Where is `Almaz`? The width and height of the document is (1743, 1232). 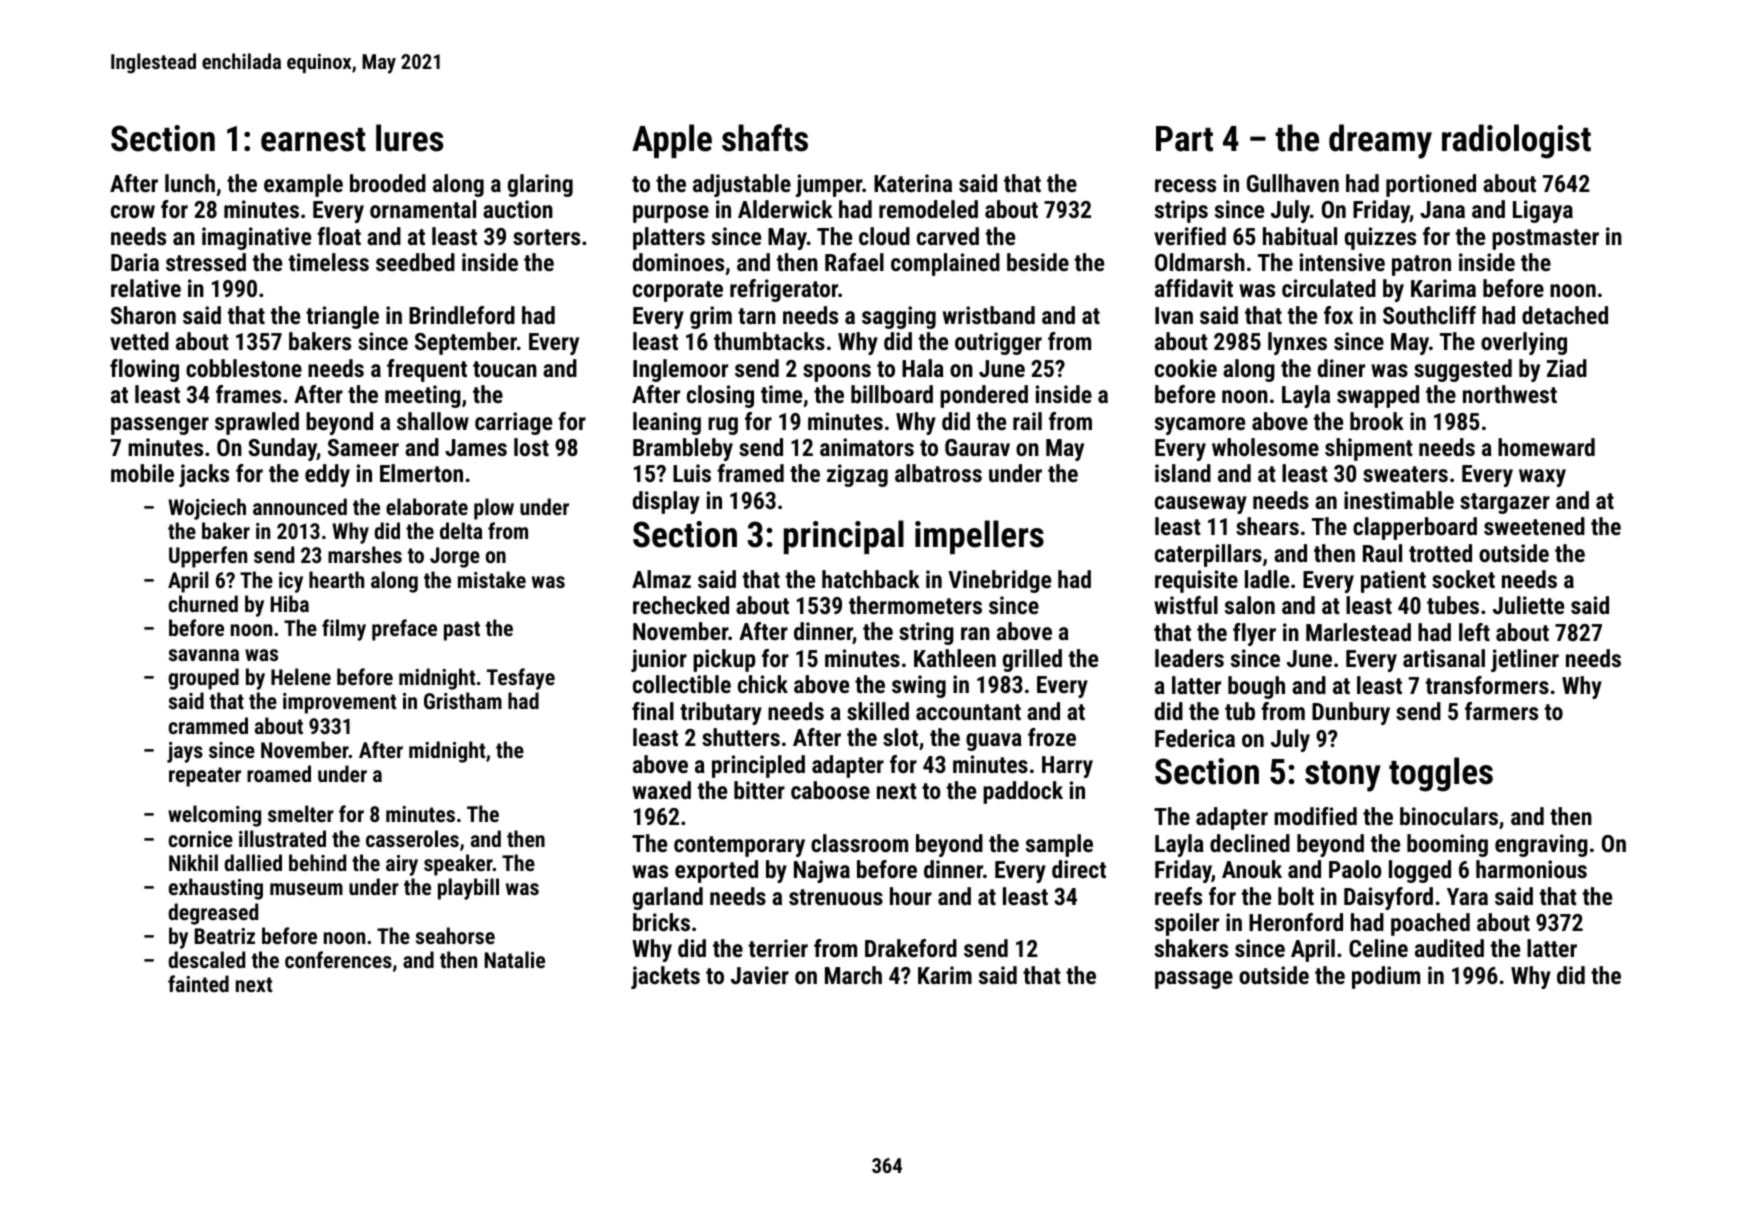
Almaz is located at coordinates (661, 579).
